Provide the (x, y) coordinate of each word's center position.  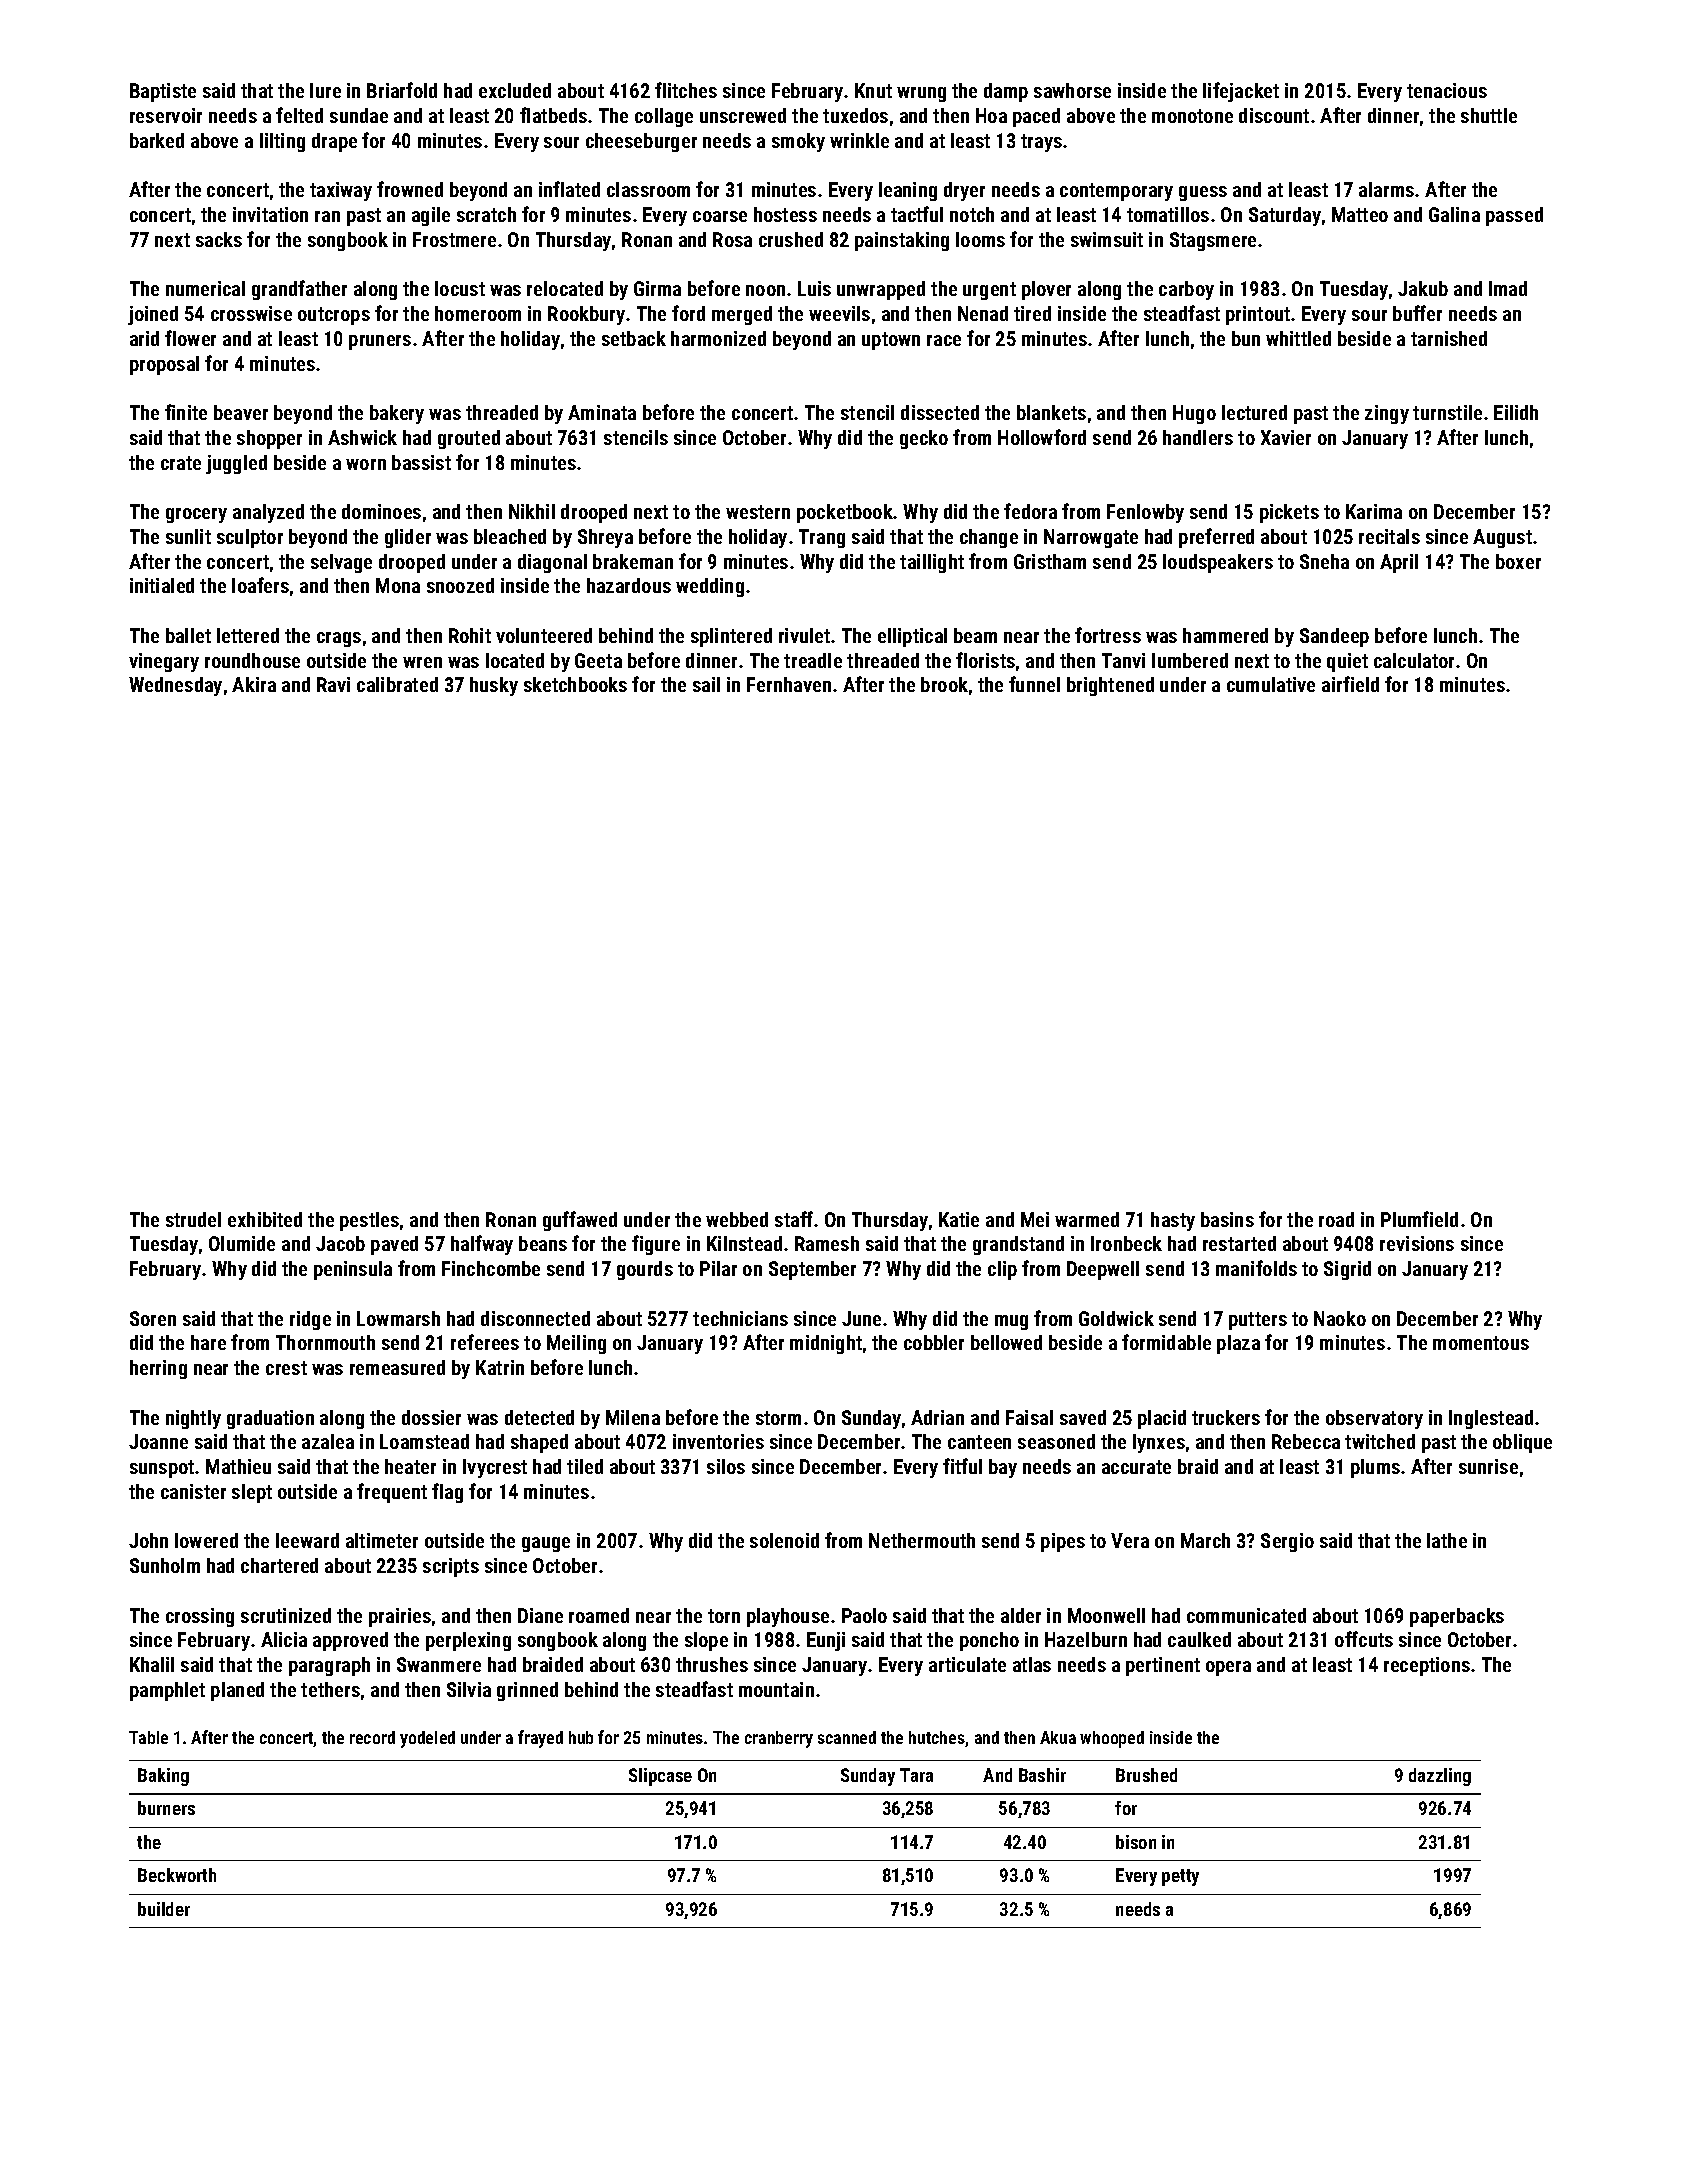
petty (1180, 1877)
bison (1136, 1842)
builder (164, 1909)
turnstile (1447, 412)
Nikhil (532, 511)
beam (975, 635)
